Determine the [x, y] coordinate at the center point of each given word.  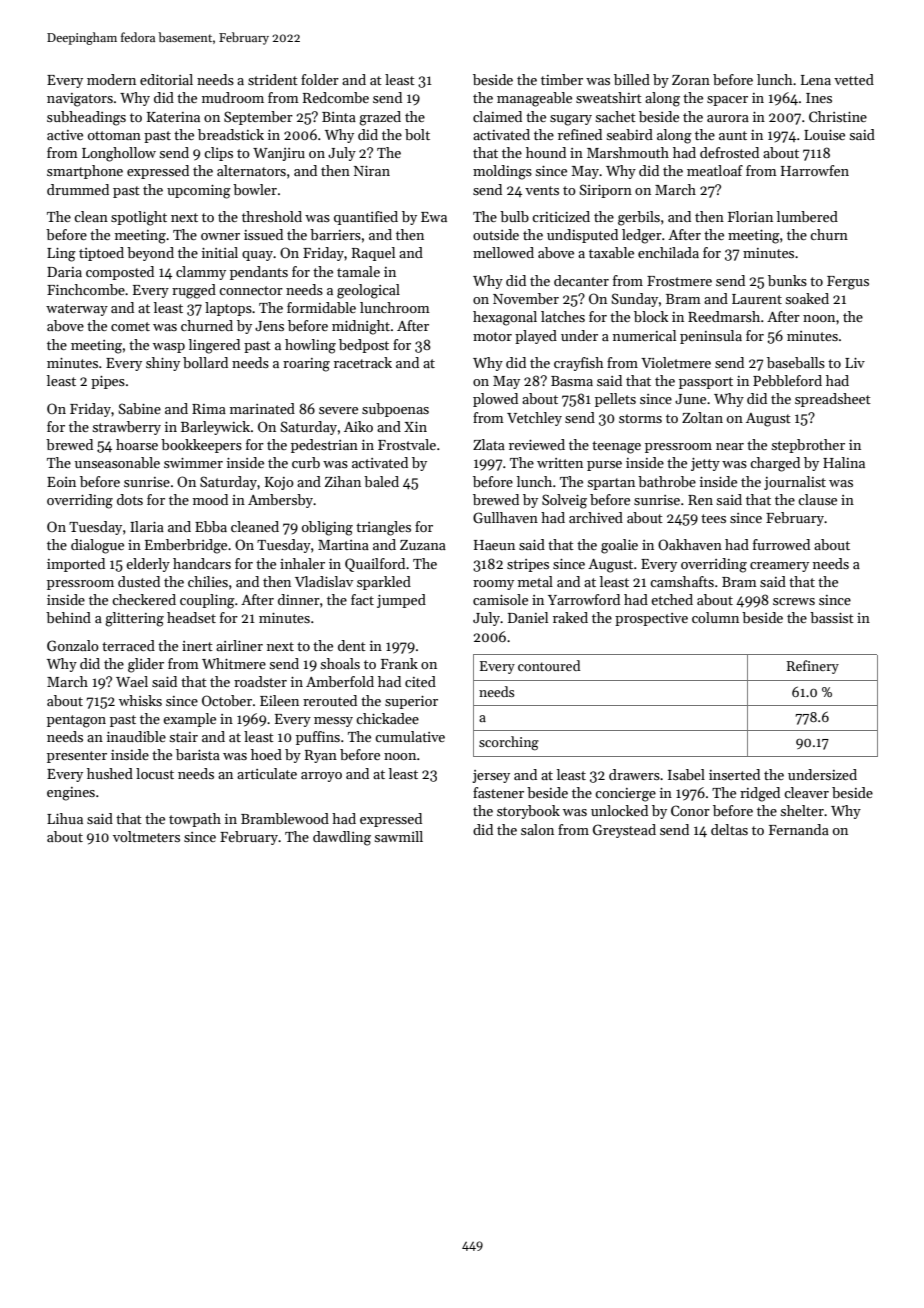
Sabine [139, 408]
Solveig [564, 501]
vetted [854, 79]
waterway [77, 310]
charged [775, 464]
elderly [148, 565]
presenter [77, 757]
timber [562, 79]
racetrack [363, 362]
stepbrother [808, 446]
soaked [807, 298]
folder [320, 79]
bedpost [364, 346]
